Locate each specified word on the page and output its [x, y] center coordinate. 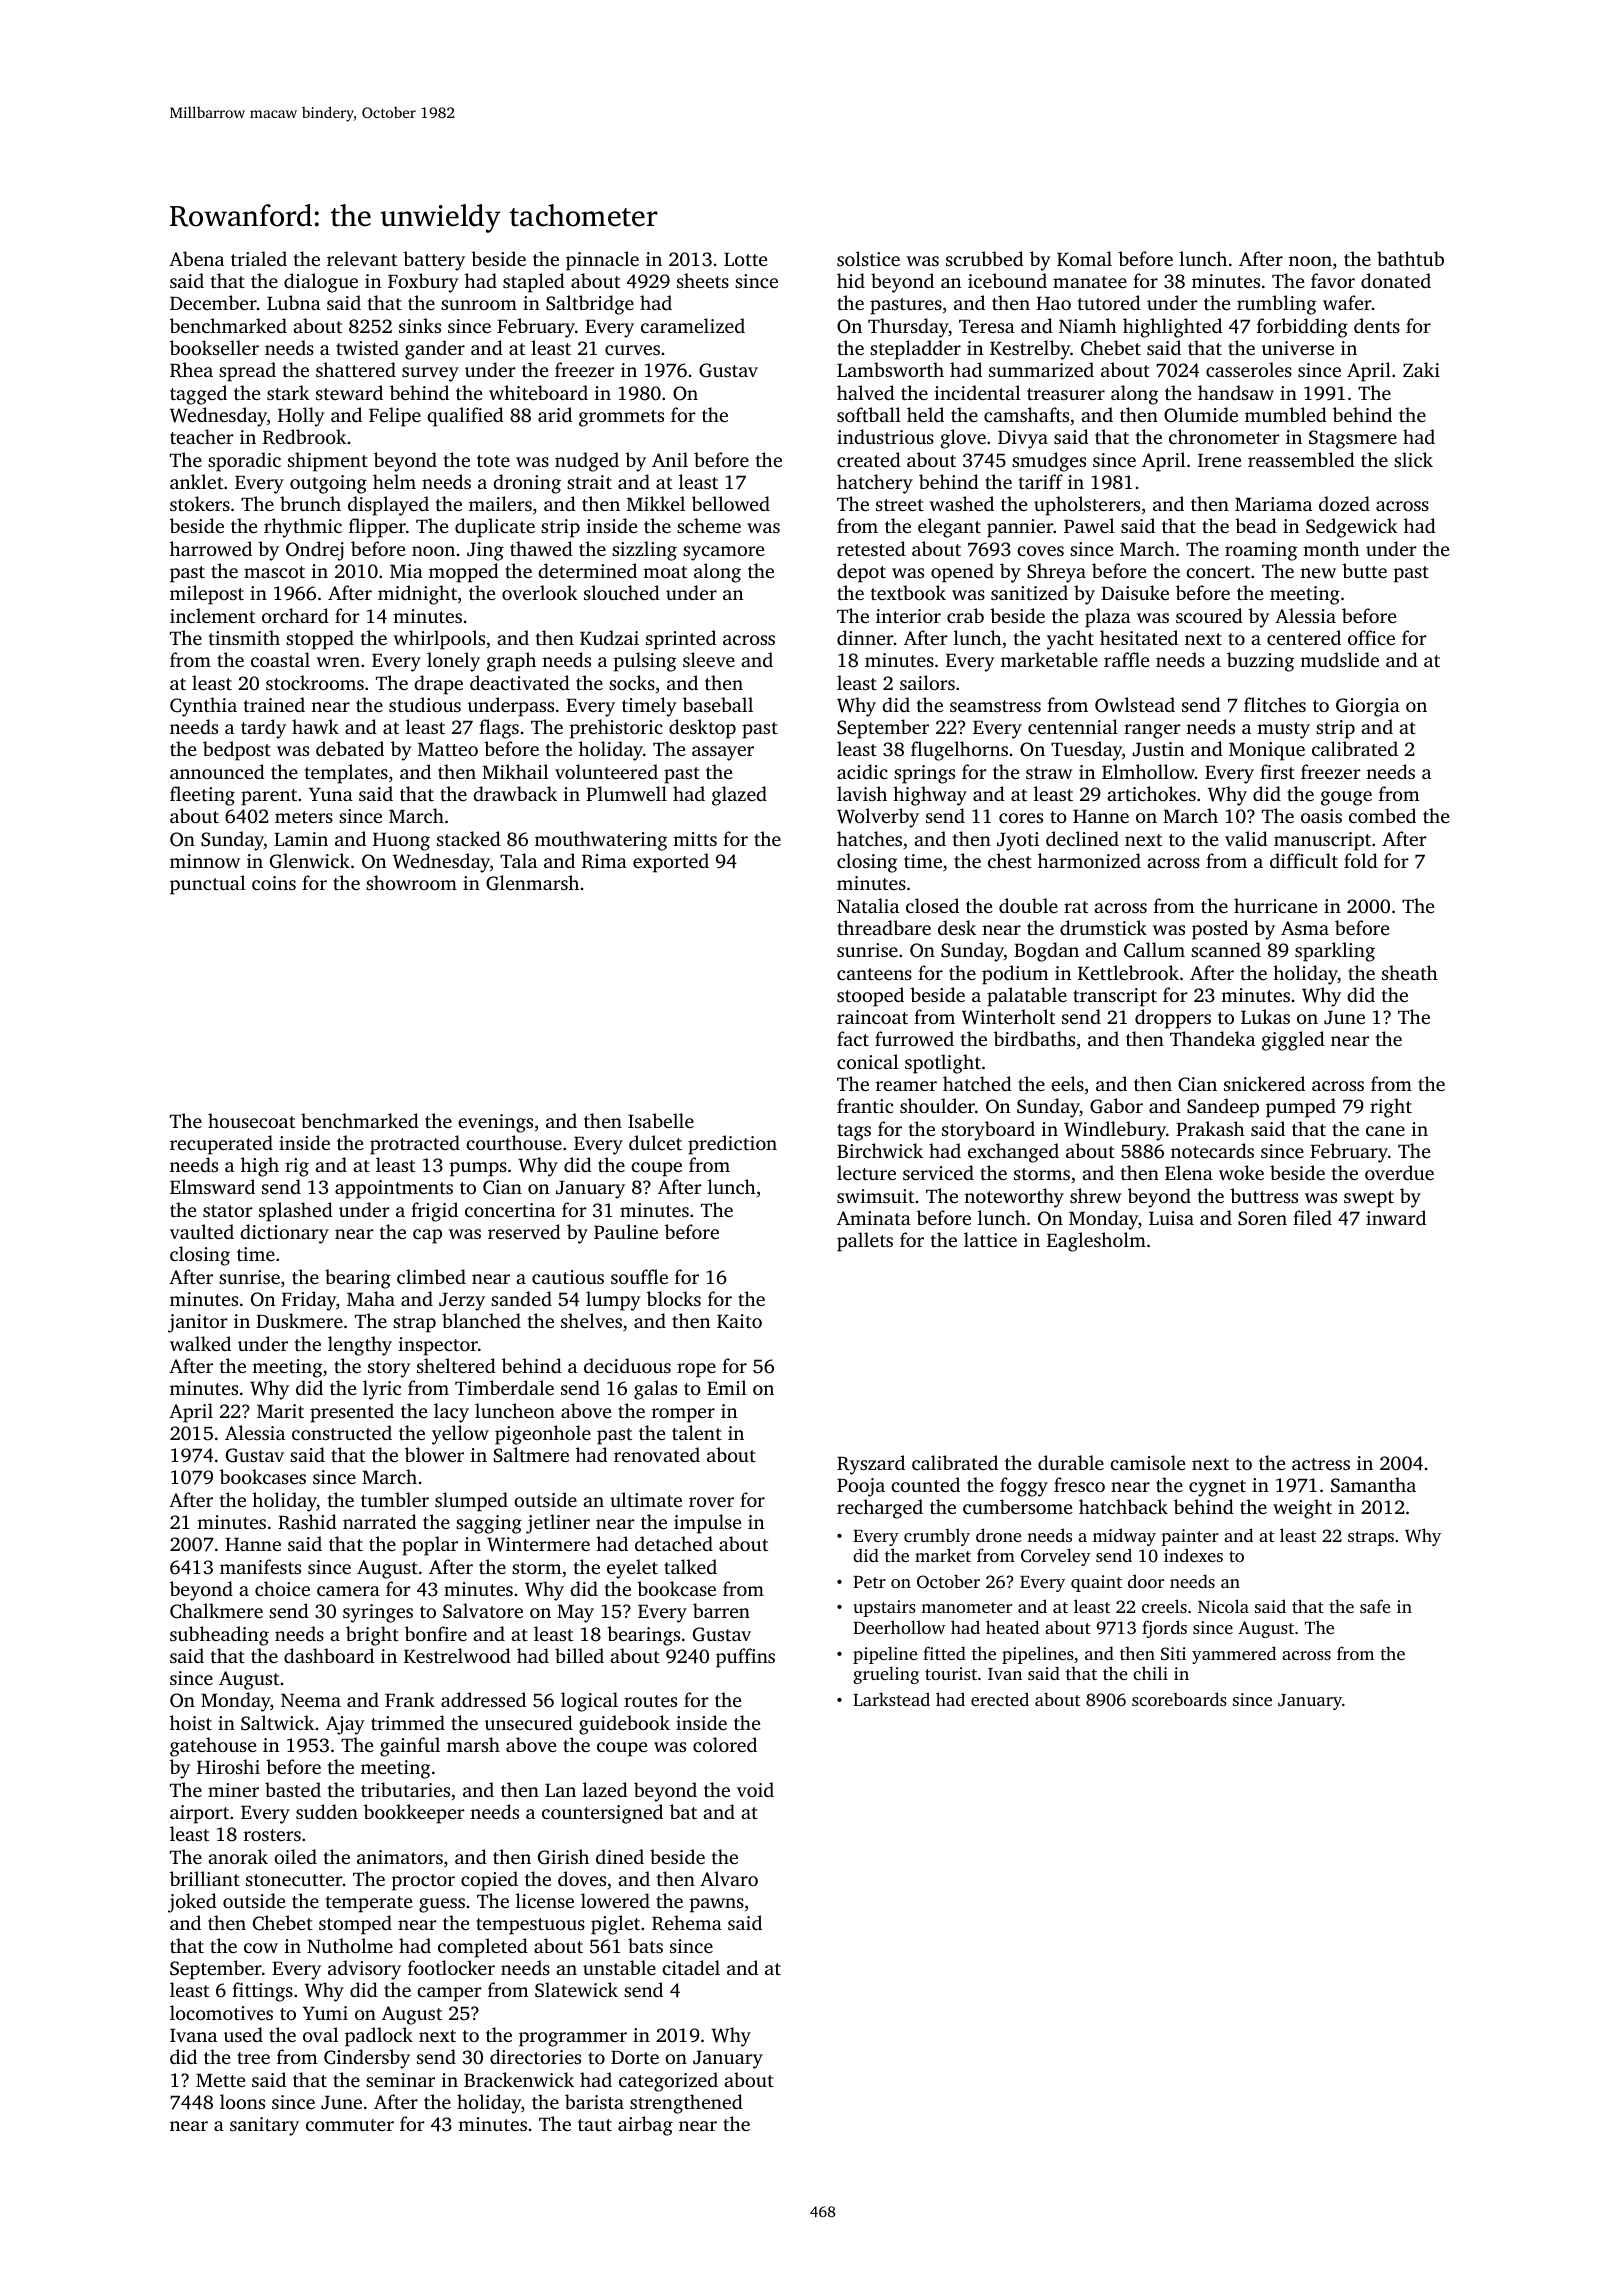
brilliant [205, 1878]
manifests [260, 1566]
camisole [1148, 1462]
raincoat [872, 1017]
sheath [1410, 972]
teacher [202, 436]
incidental [977, 392]
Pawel [1089, 525]
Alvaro [729, 1878]
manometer [966, 1607]
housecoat [251, 1120]
